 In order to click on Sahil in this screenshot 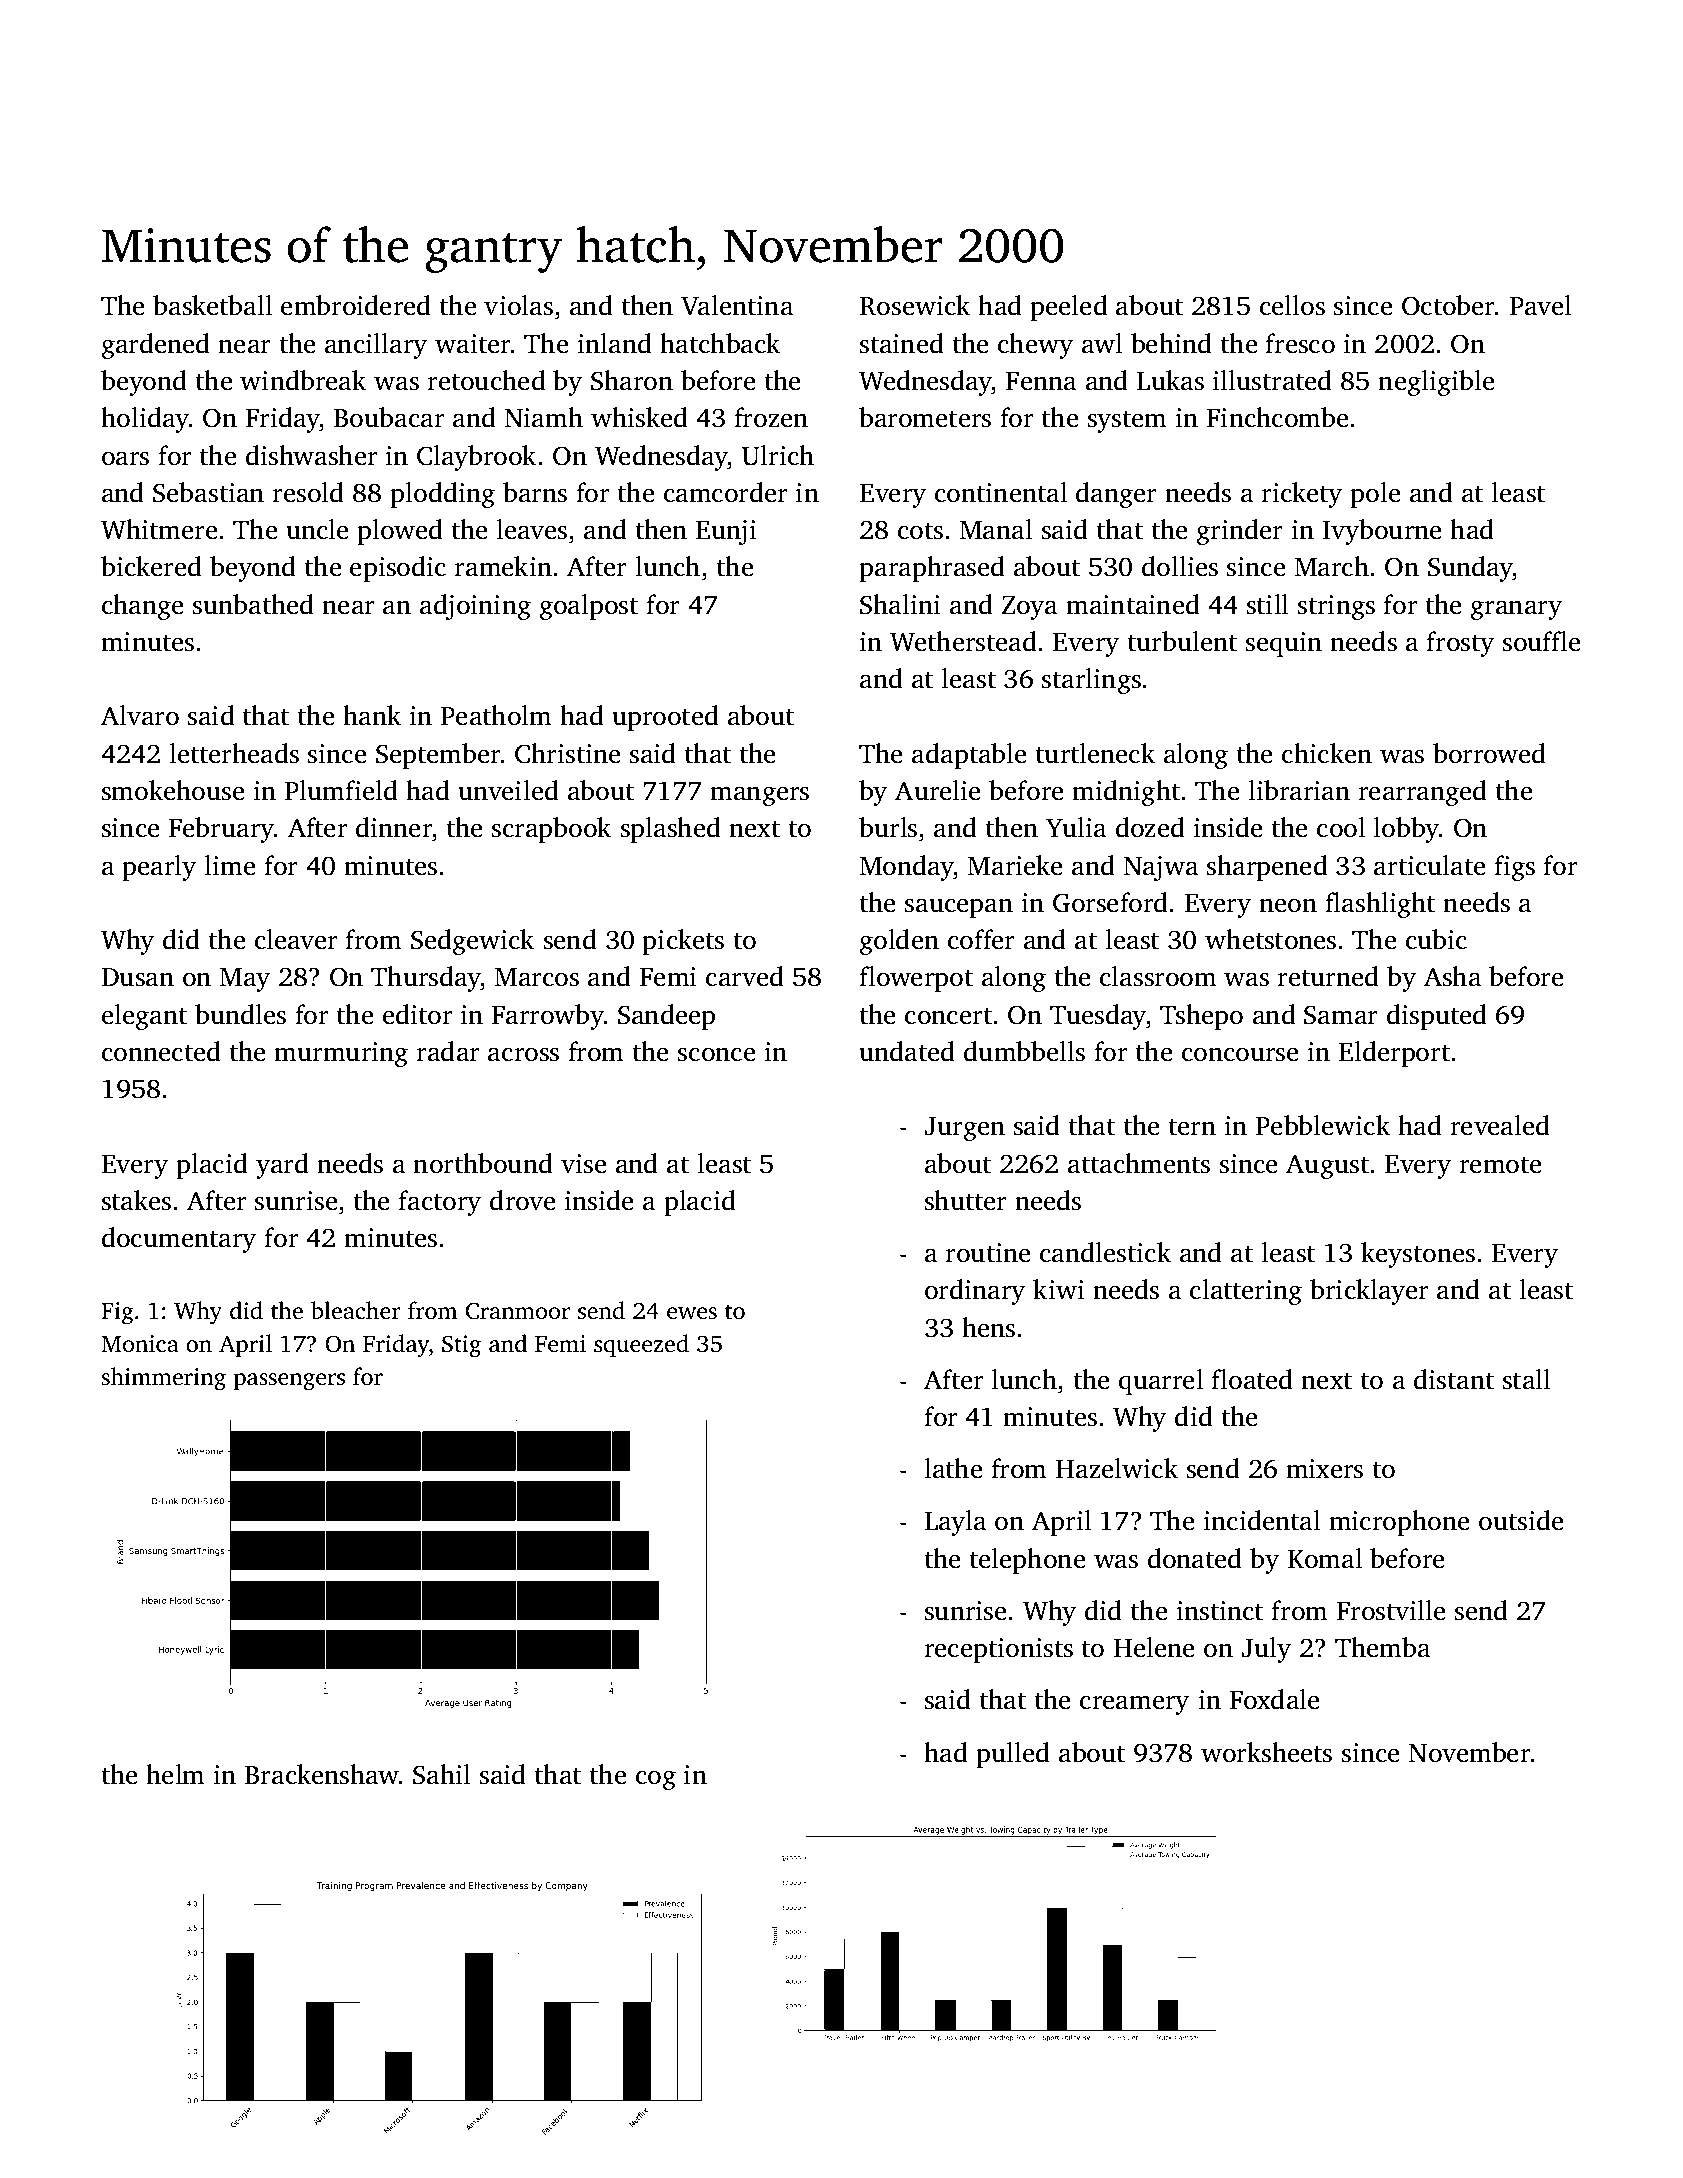, I will do `click(442, 1774)`.
